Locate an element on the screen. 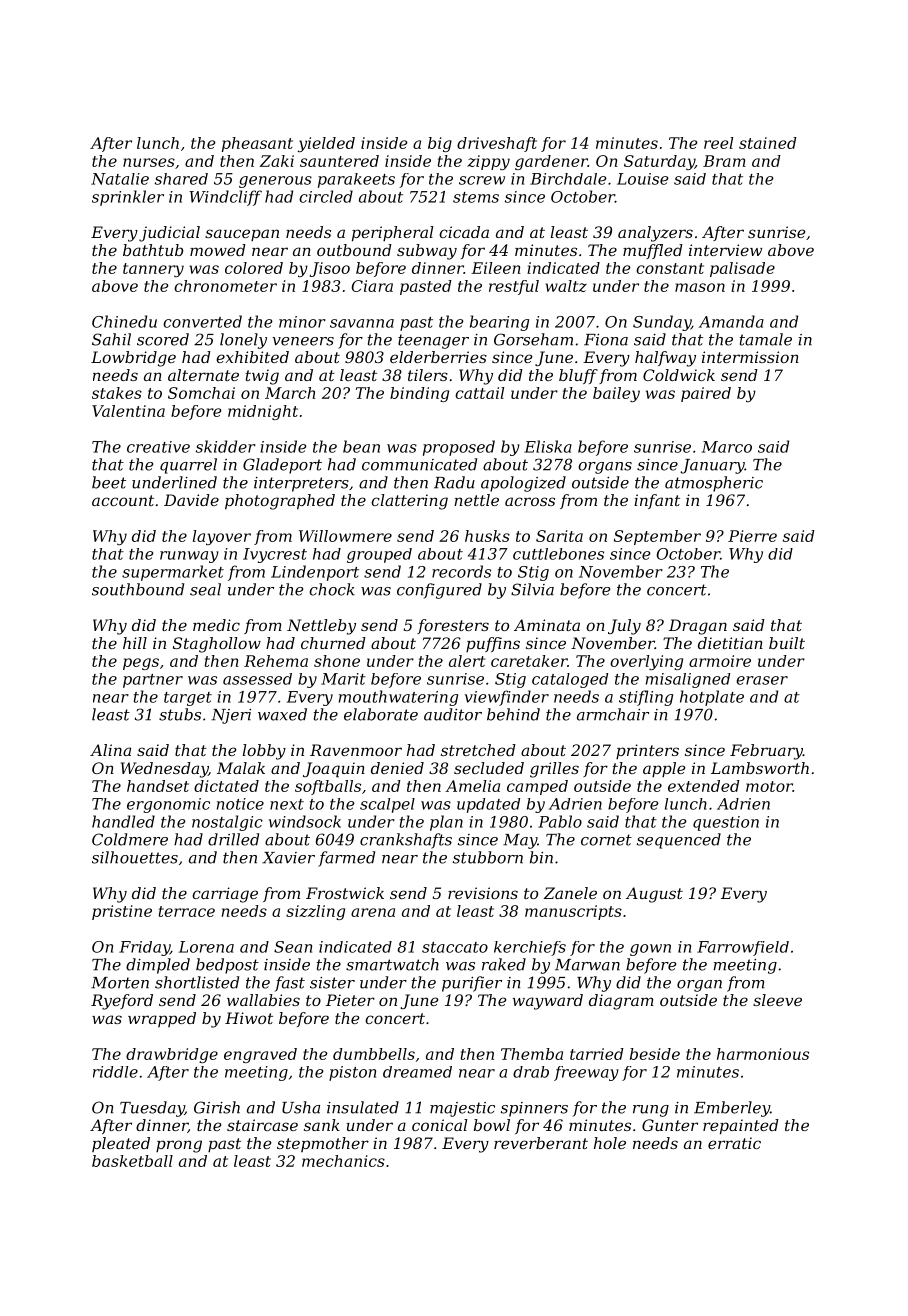 Image resolution: width=908 pixels, height=1316 pixels. subway is located at coordinates (427, 252).
